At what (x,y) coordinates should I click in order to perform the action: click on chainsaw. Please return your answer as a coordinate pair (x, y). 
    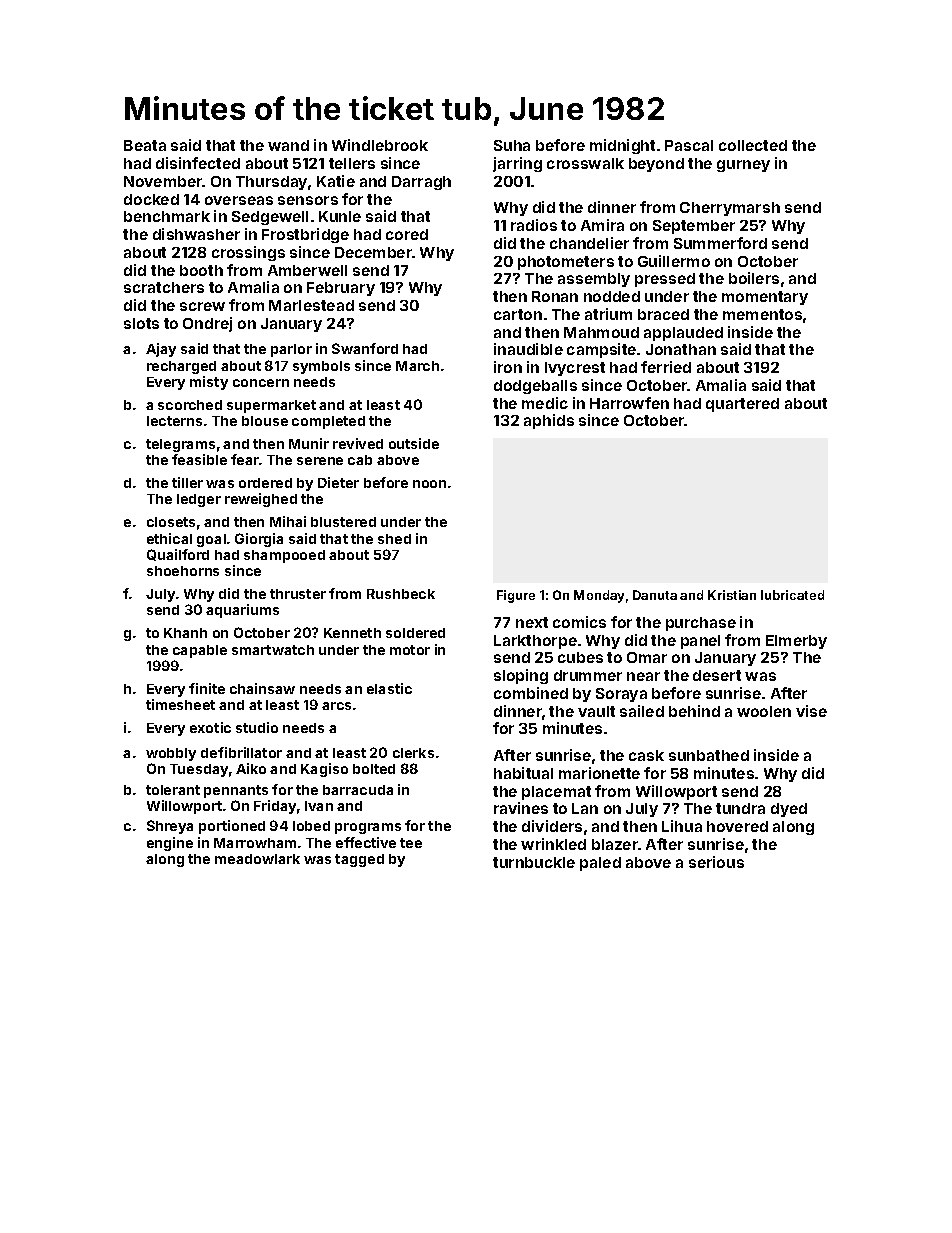
    Looking at the image, I should click on (262, 688).
